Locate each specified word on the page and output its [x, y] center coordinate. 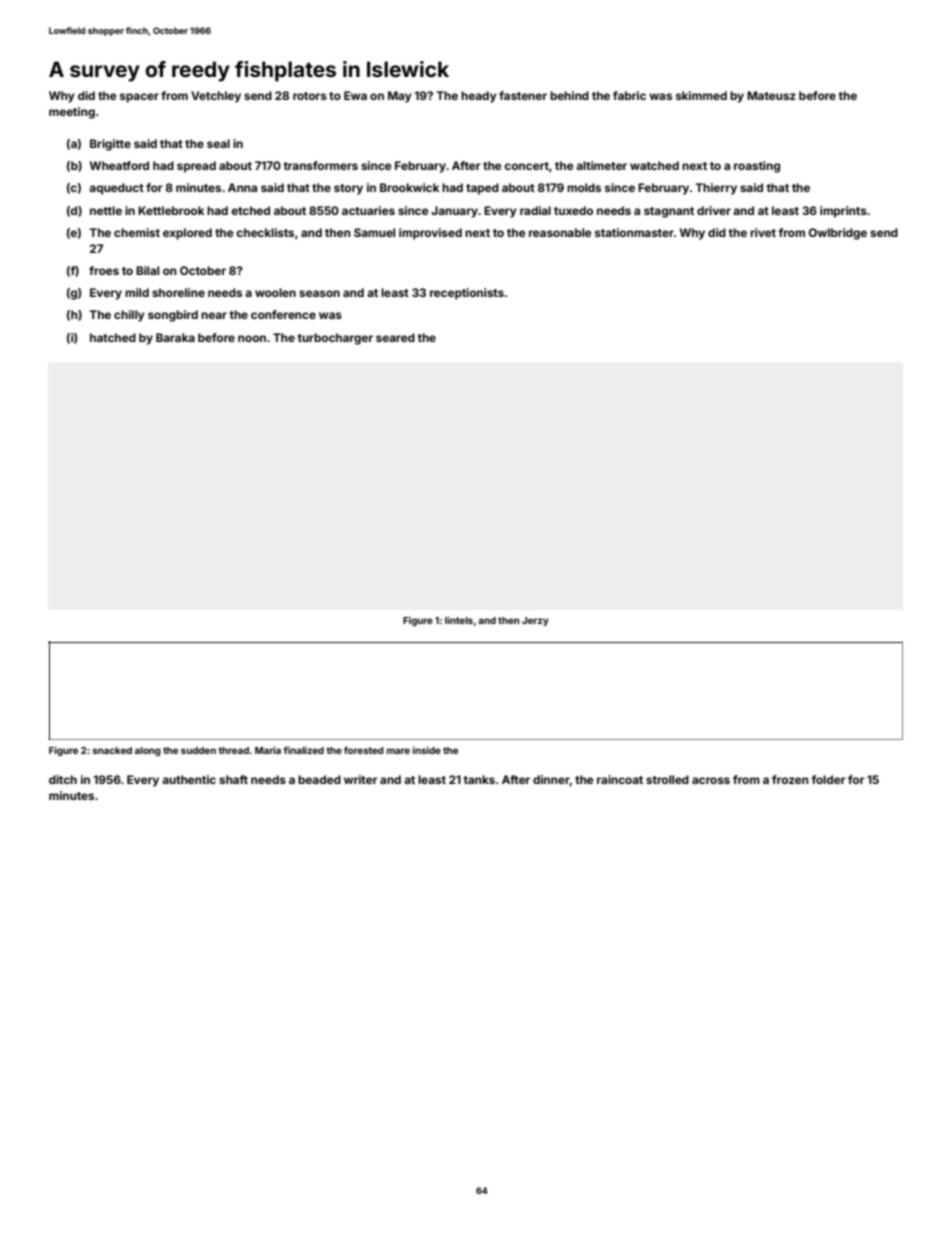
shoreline [178, 292]
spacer [139, 98]
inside [427, 750]
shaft [233, 779]
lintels [459, 620]
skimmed [701, 95]
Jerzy [535, 621]
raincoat [620, 779]
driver [714, 210]
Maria [268, 750]
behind [569, 95]
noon [252, 338]
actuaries [368, 210]
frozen [790, 779]
